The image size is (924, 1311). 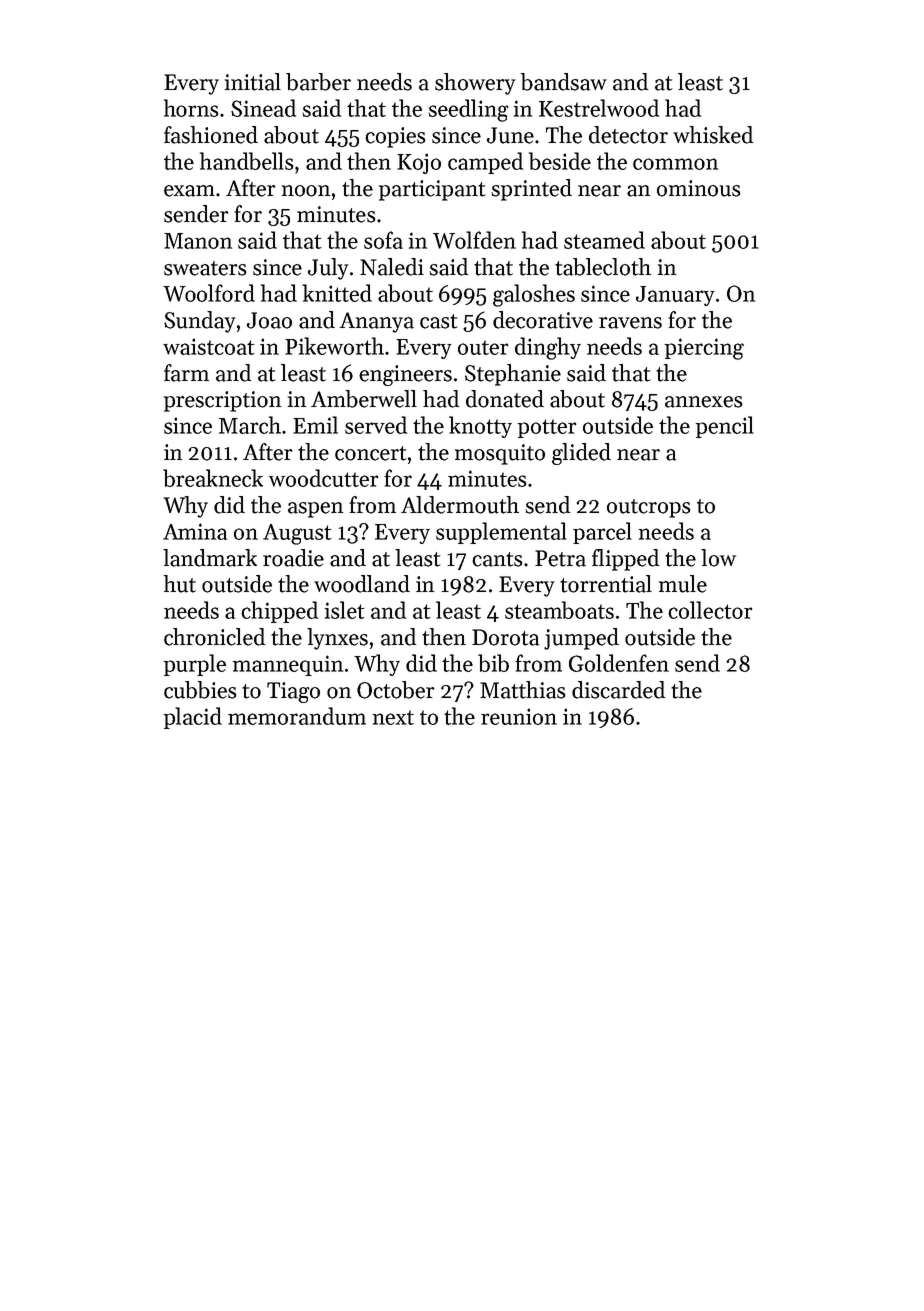 I want to click on outcrops, so click(x=648, y=508).
